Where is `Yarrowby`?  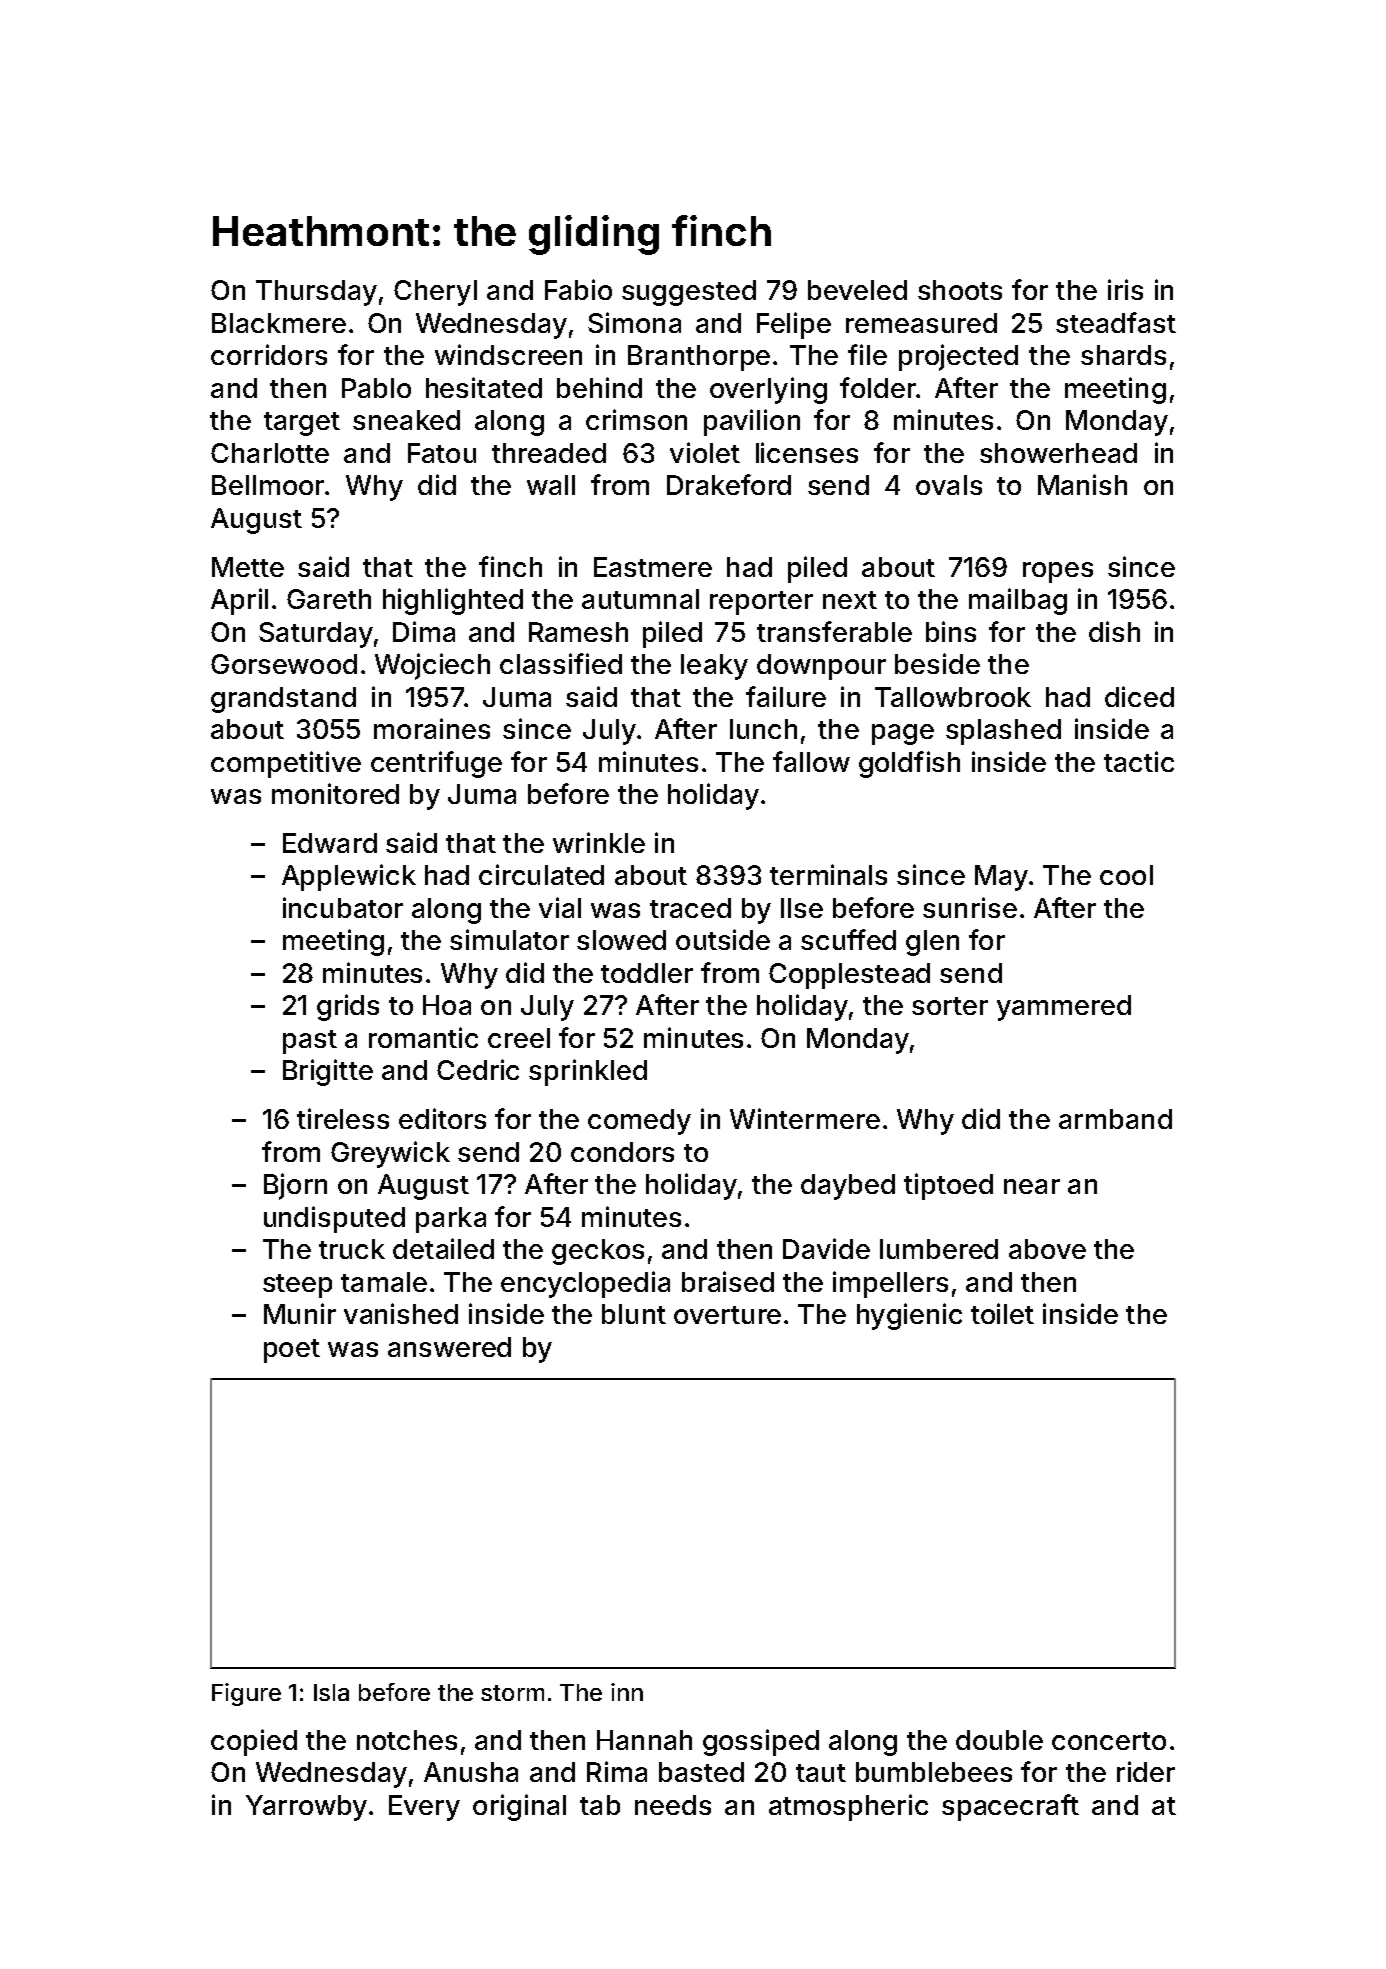 Yarrowby is located at coordinates (306, 1808).
